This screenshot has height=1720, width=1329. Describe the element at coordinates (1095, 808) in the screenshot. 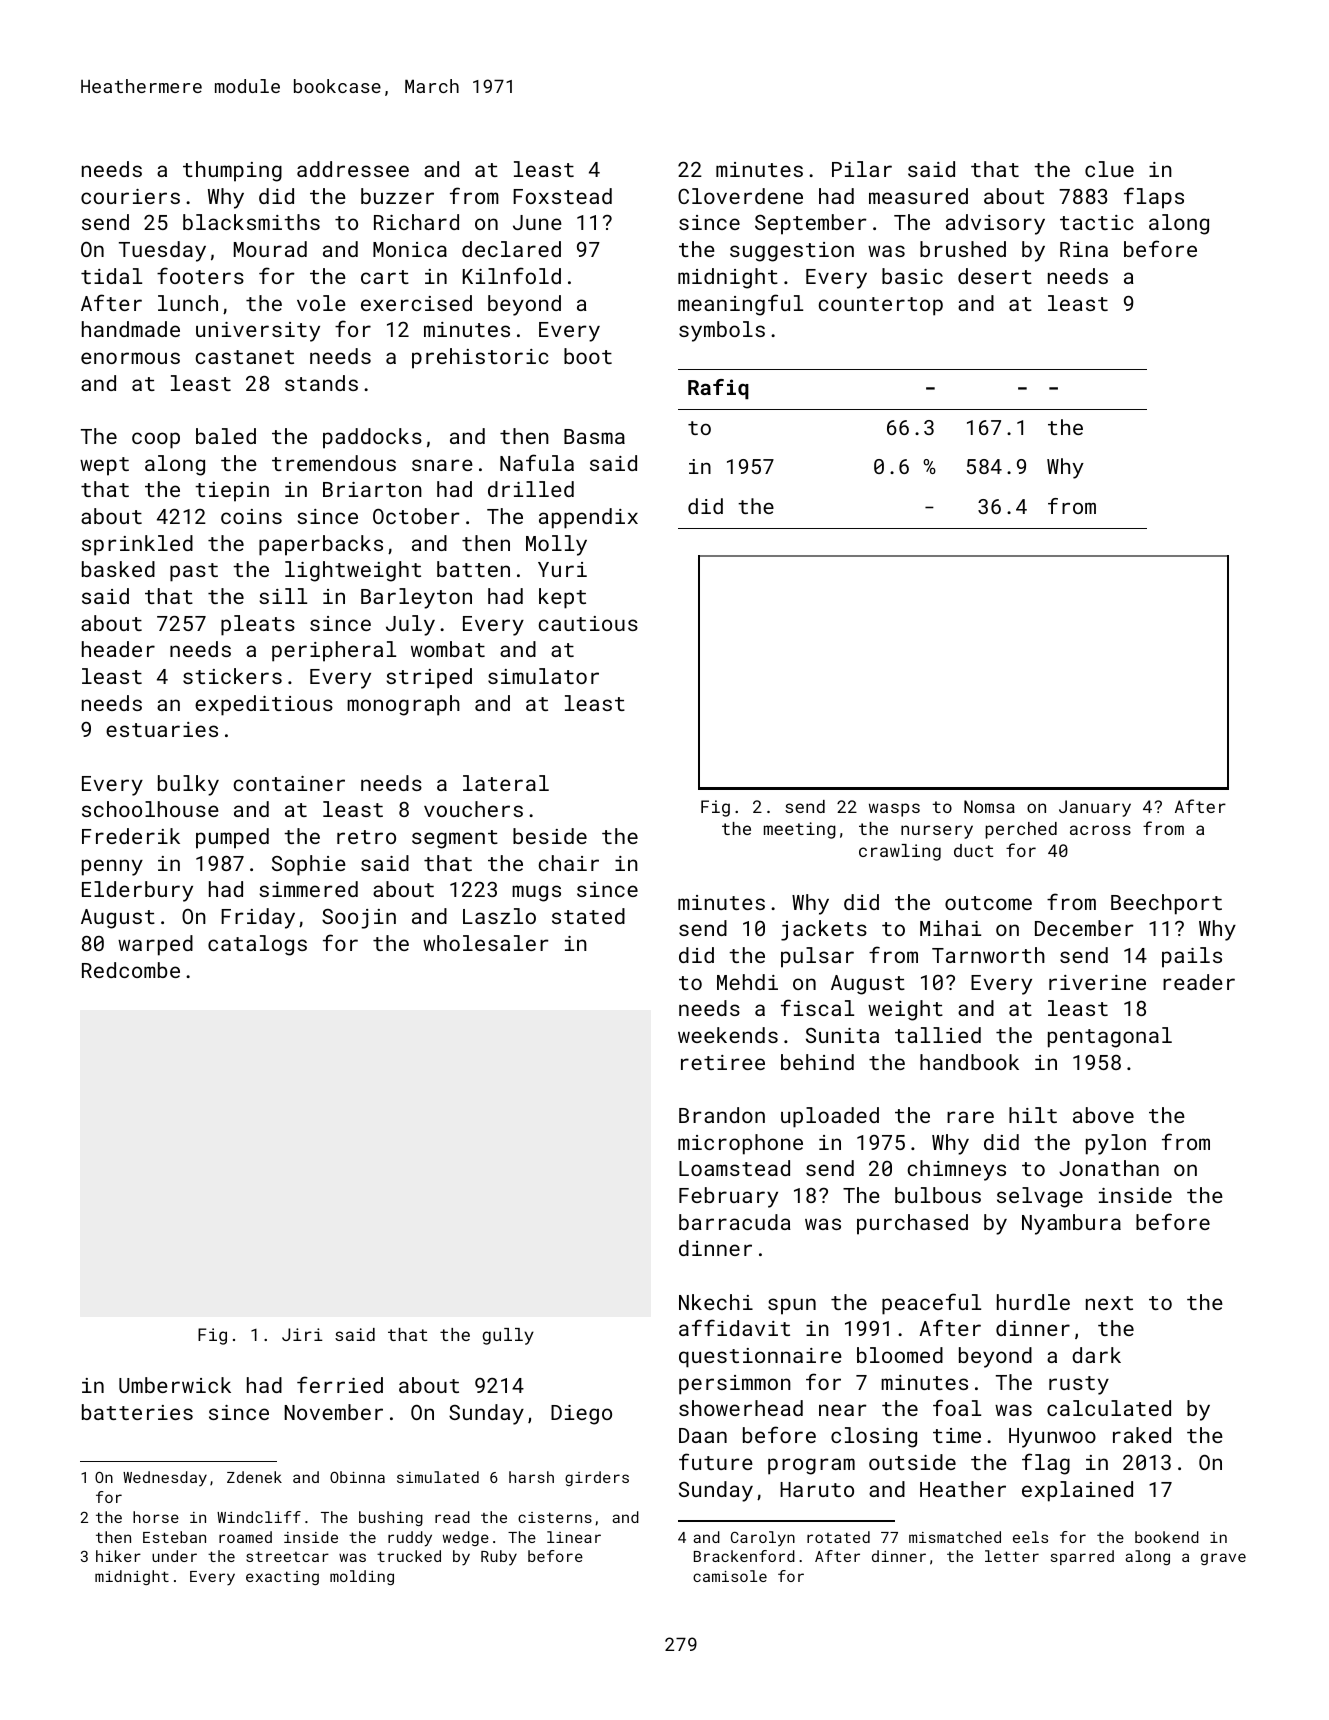

I see `January` at that location.
